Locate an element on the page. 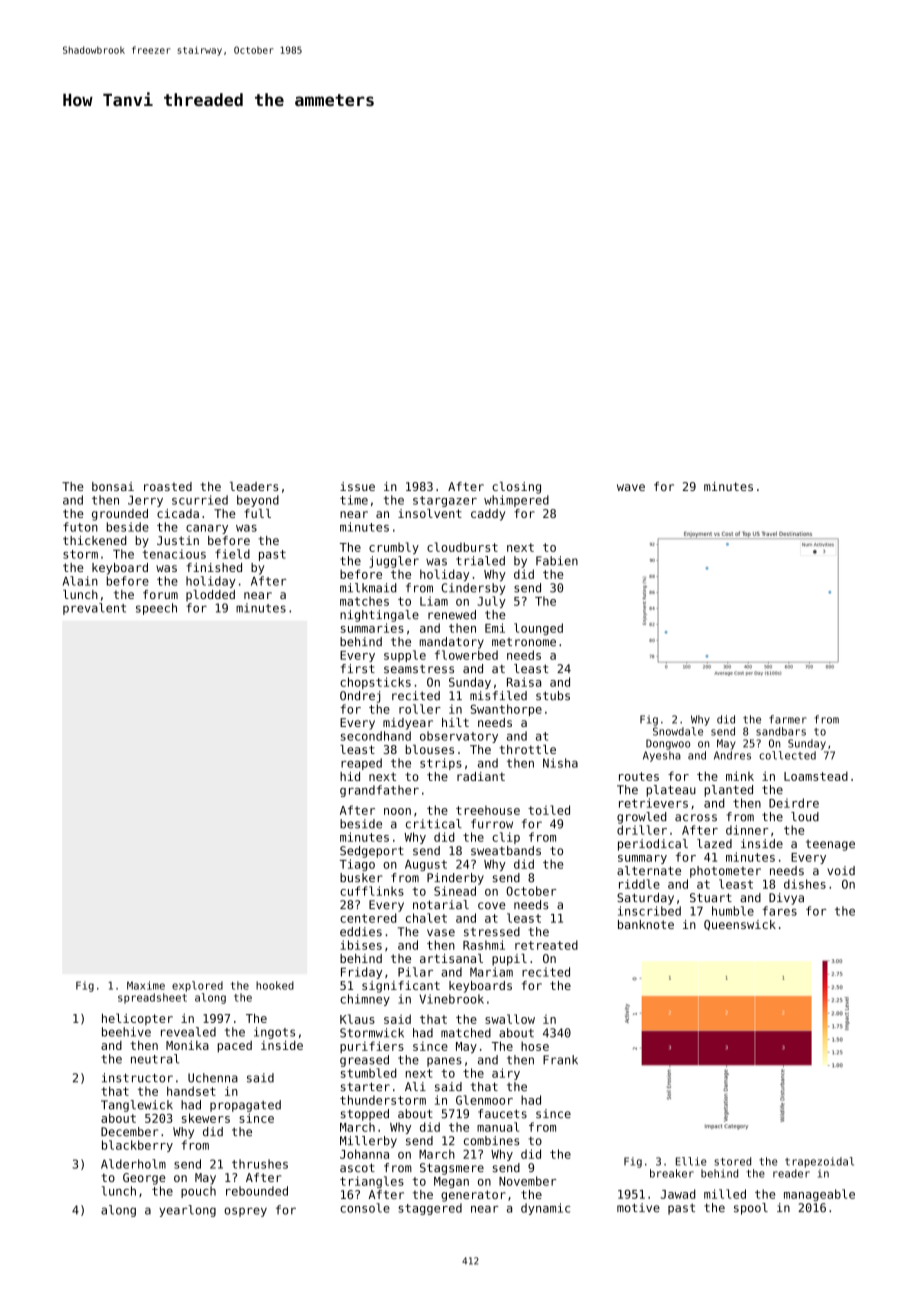 Image resolution: width=924 pixels, height=1308 pixels. trialed is located at coordinates (480, 561).
